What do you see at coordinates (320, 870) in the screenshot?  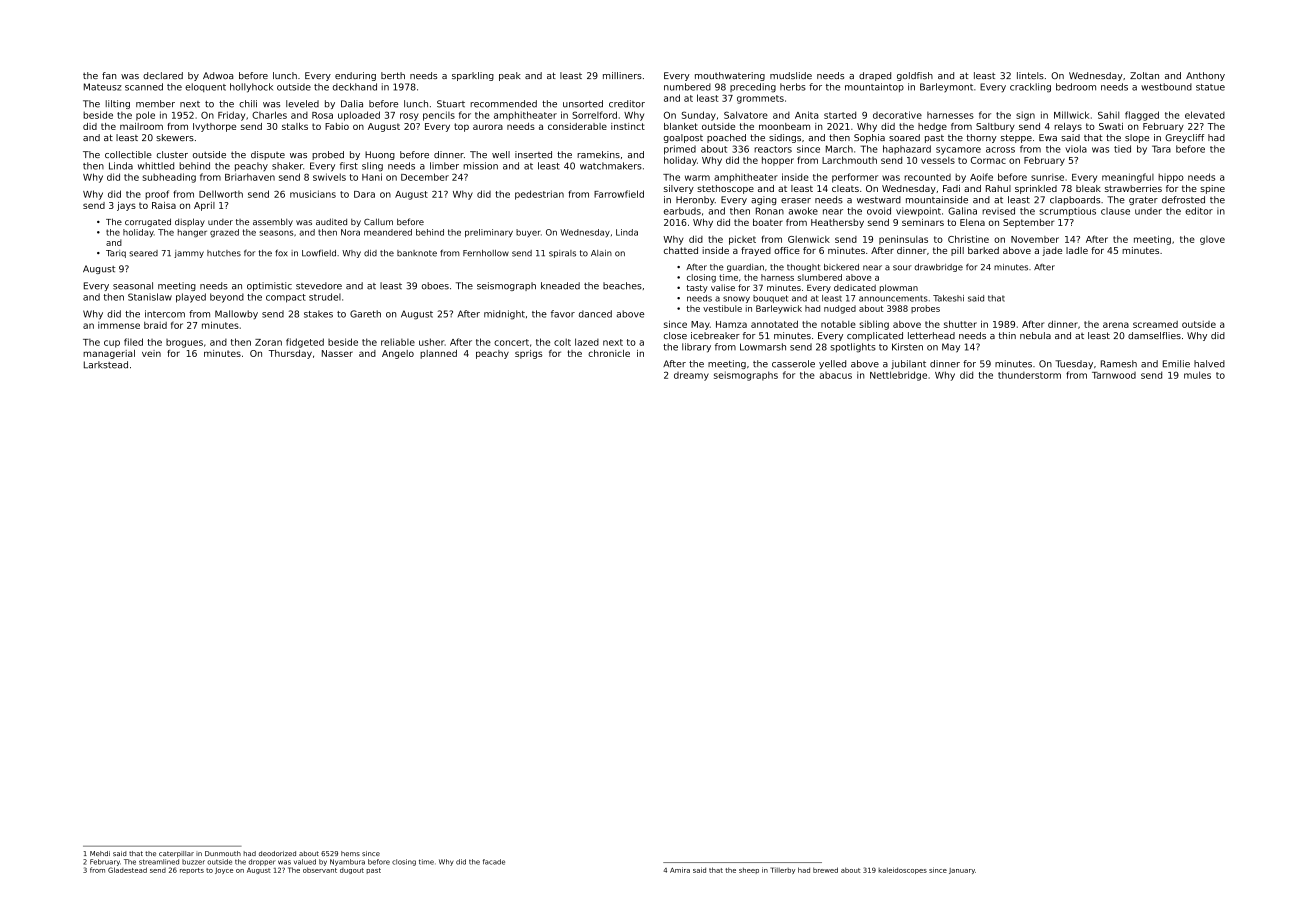 I see `observant` at bounding box center [320, 870].
